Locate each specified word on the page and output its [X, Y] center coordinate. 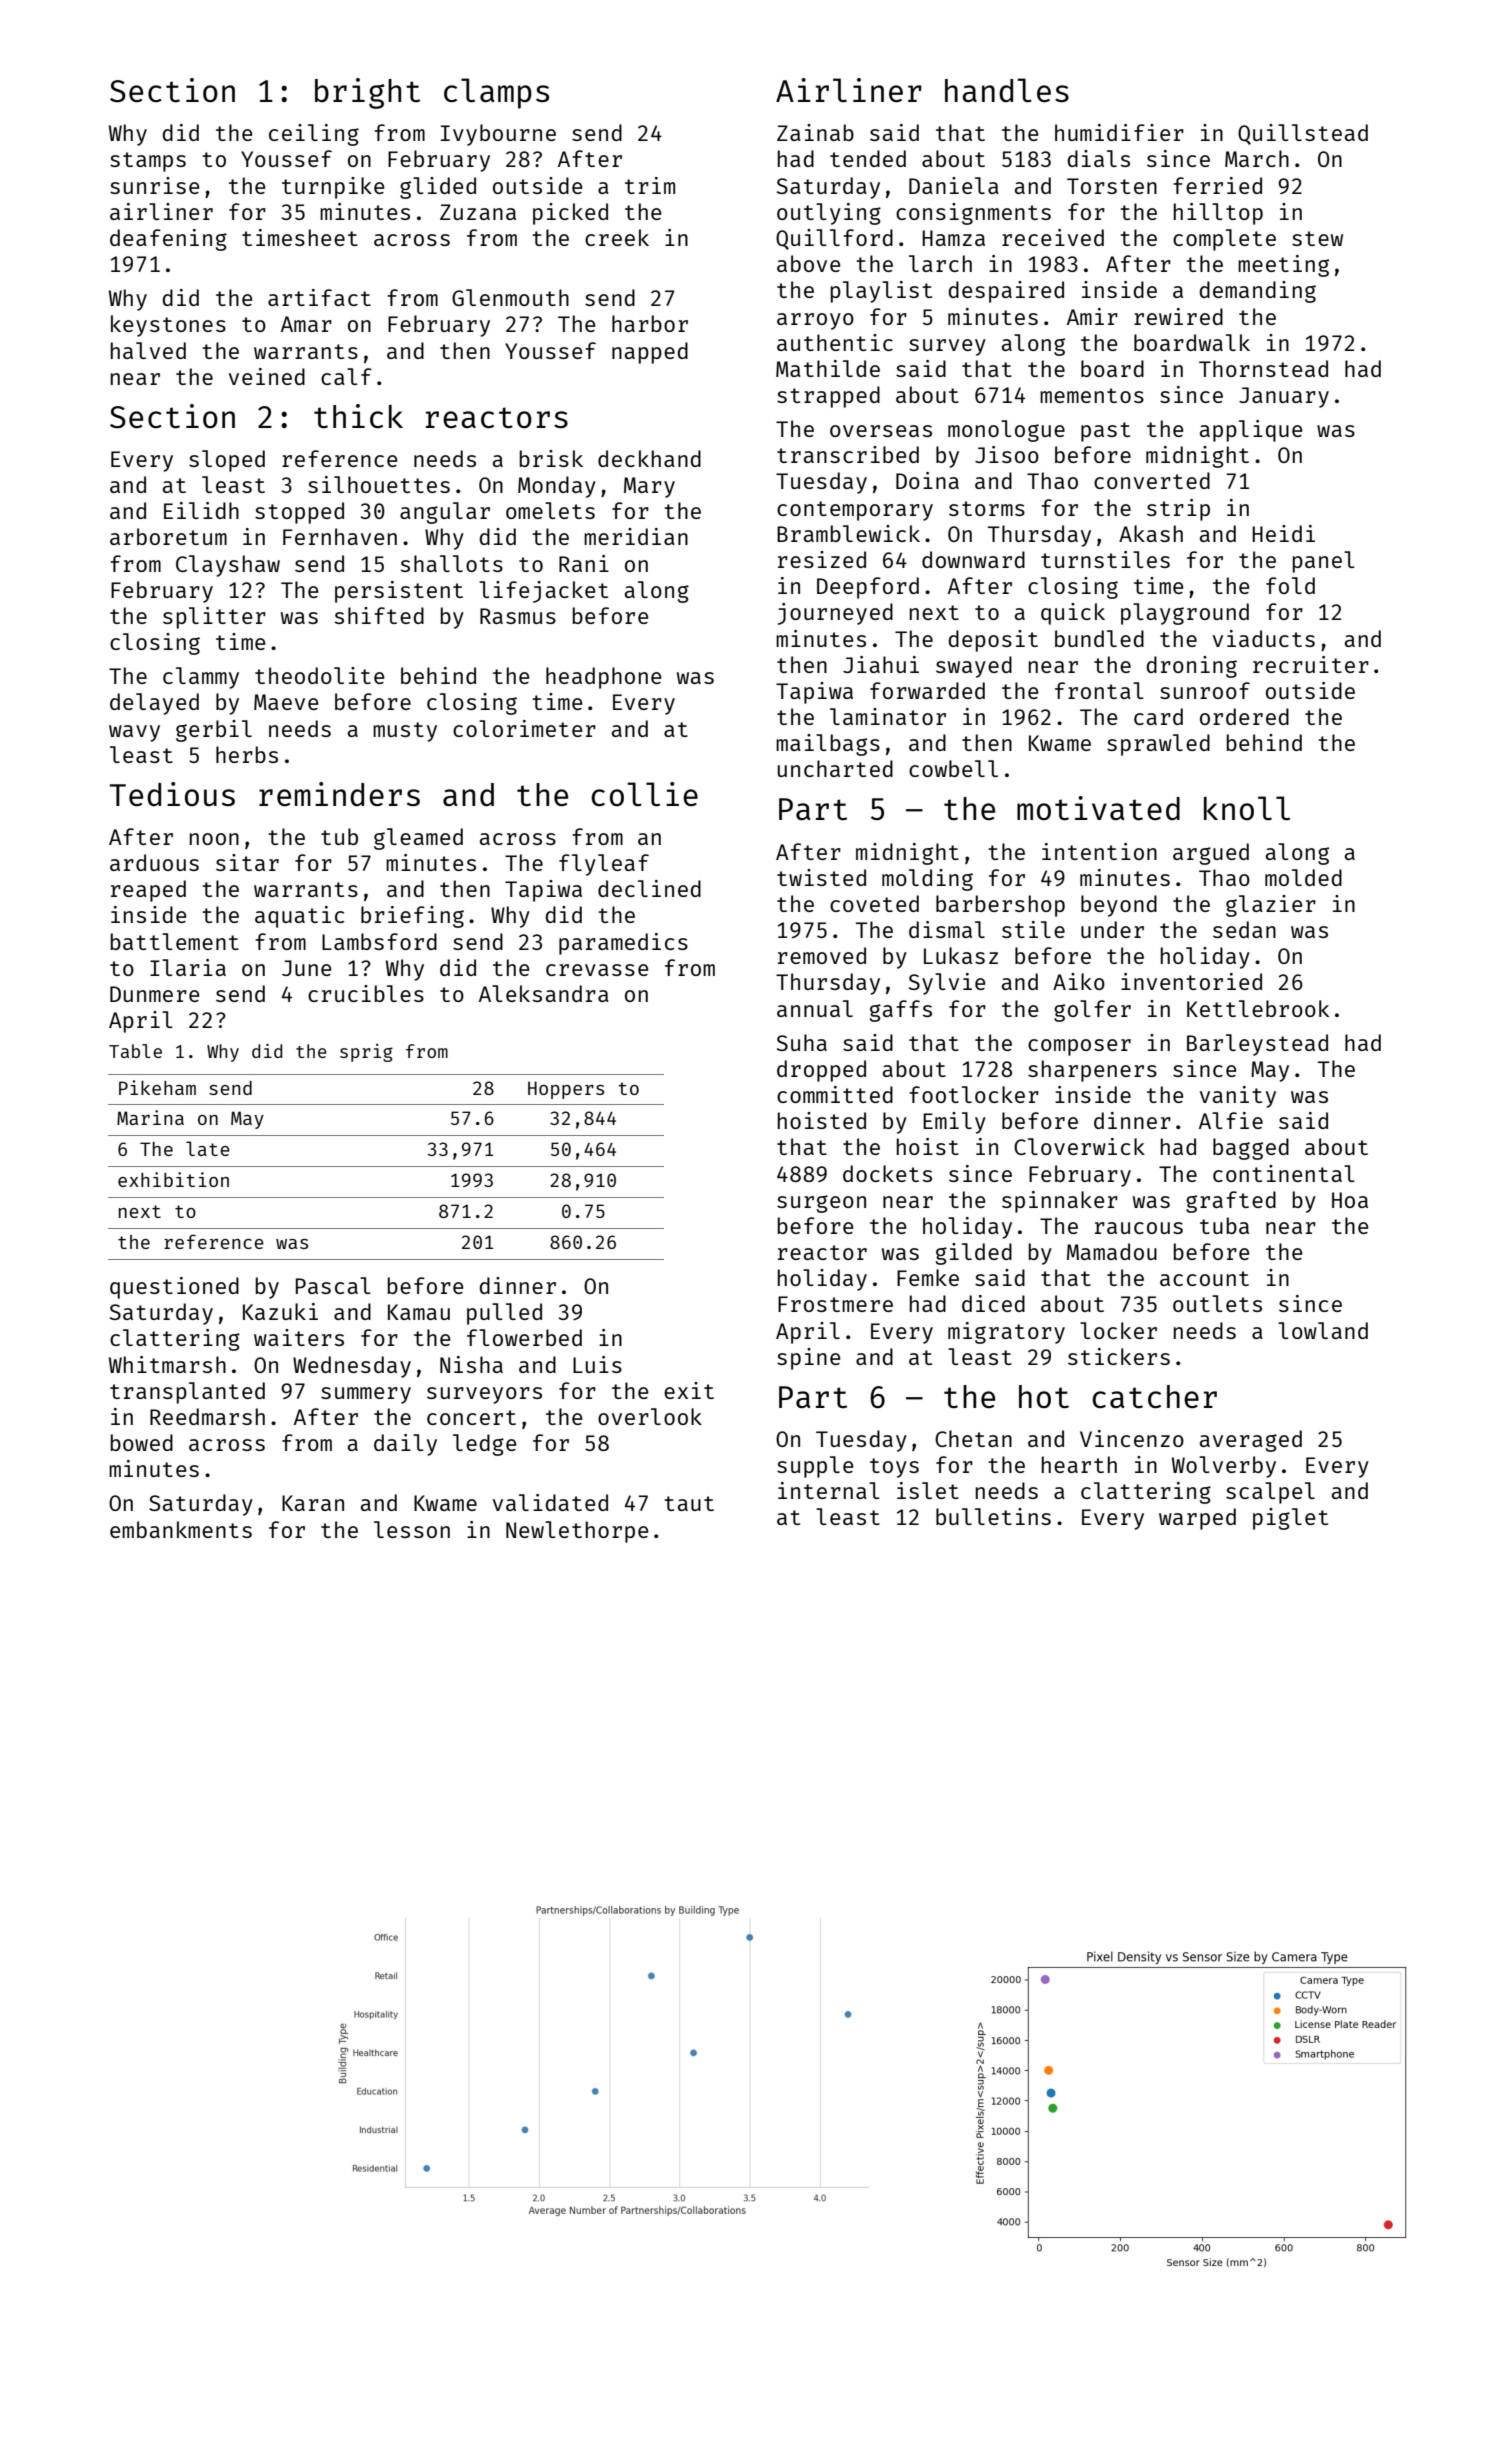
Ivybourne [498, 135]
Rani [584, 563]
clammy [201, 678]
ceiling [314, 135]
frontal [1099, 690]
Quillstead [1303, 134]
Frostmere [835, 1304]
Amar [306, 324]
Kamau [419, 1312]
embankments [181, 1529]
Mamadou [1112, 1251]
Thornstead [1263, 368]
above [808, 263]
